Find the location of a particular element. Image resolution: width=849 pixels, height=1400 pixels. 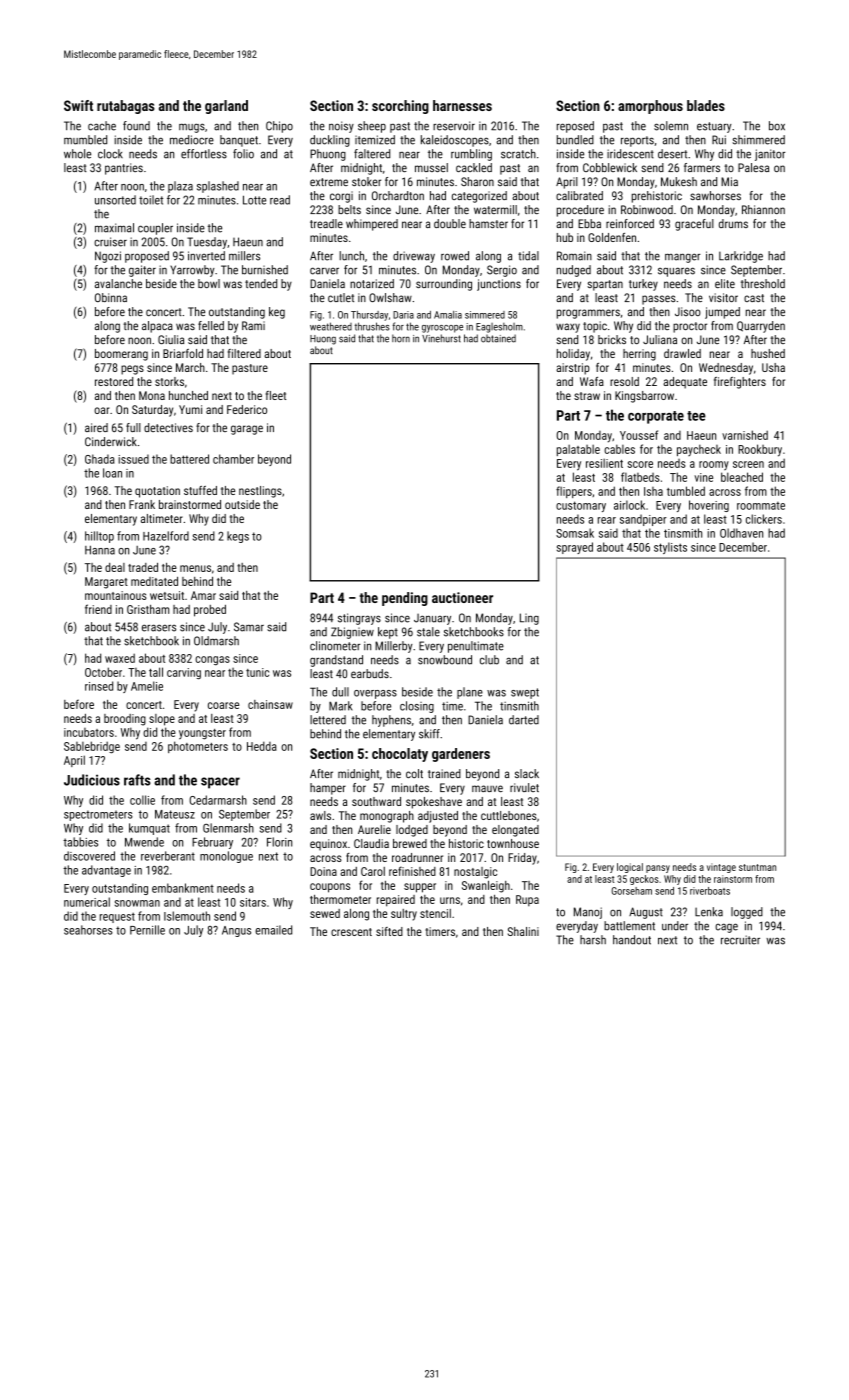

October is located at coordinates (103, 672).
